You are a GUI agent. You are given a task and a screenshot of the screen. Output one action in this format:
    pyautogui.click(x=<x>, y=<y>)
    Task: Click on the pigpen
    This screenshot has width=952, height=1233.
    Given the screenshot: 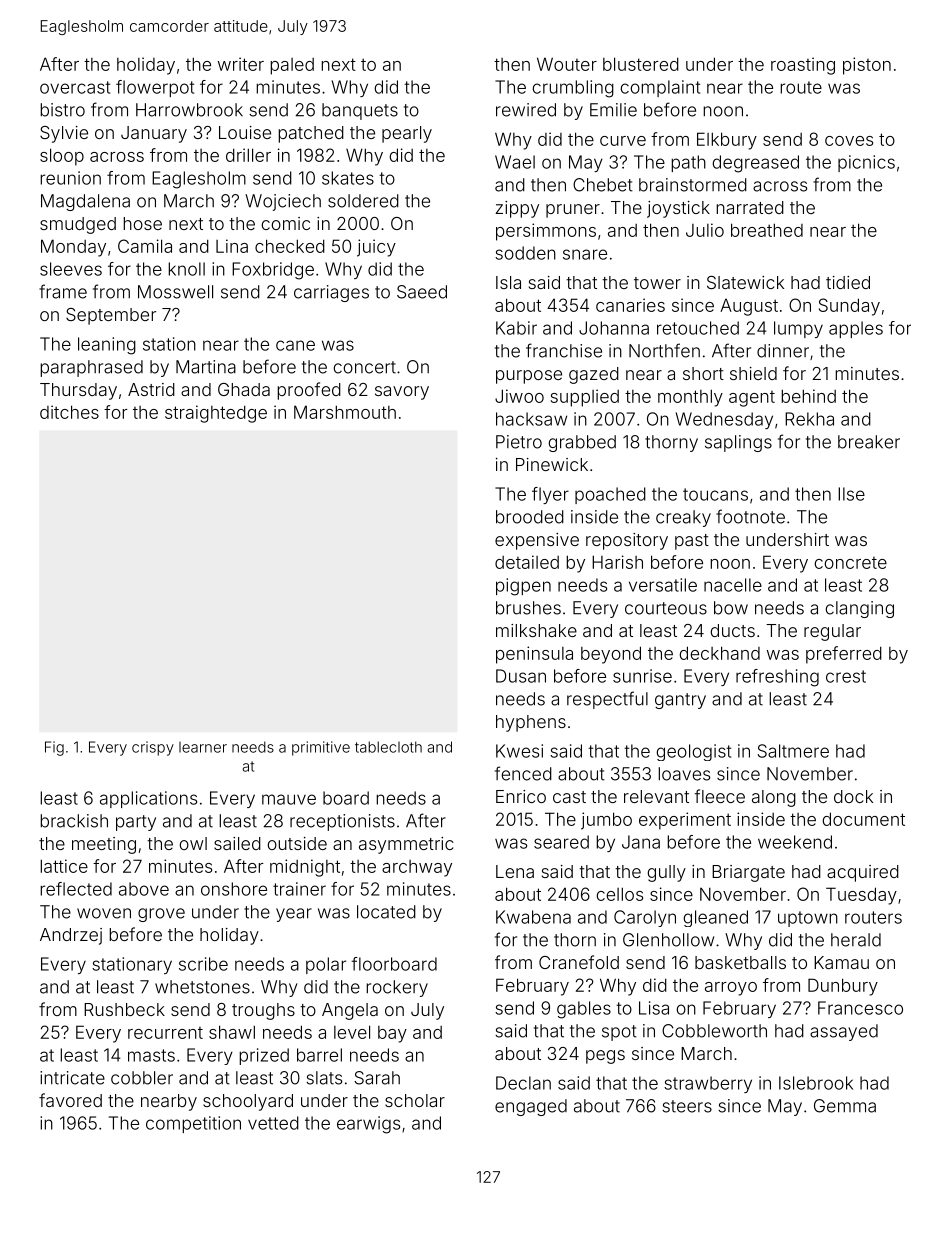 What is the action you would take?
    pyautogui.click(x=523, y=587)
